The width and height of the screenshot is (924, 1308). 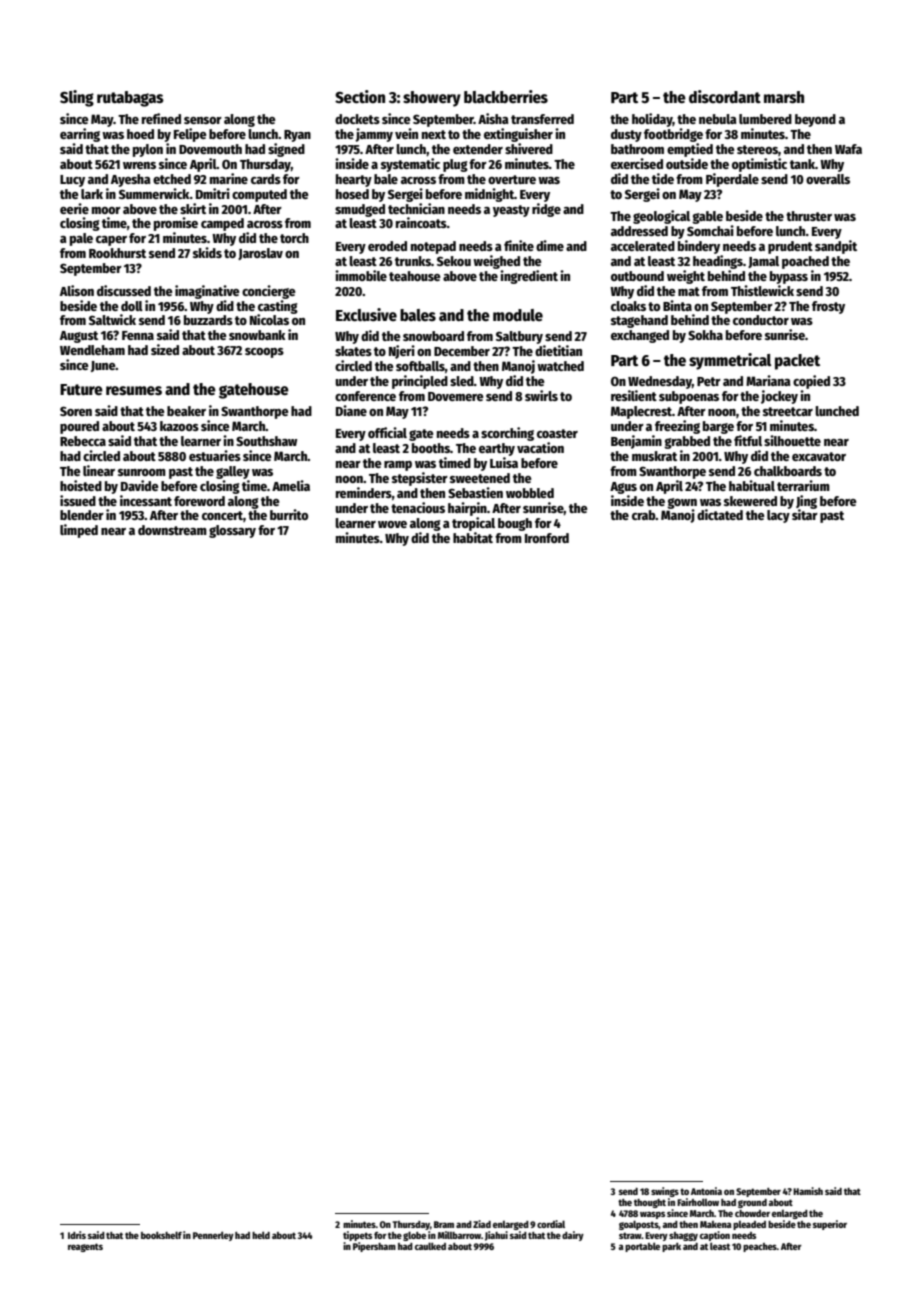 I want to click on beaker, so click(x=186, y=411).
